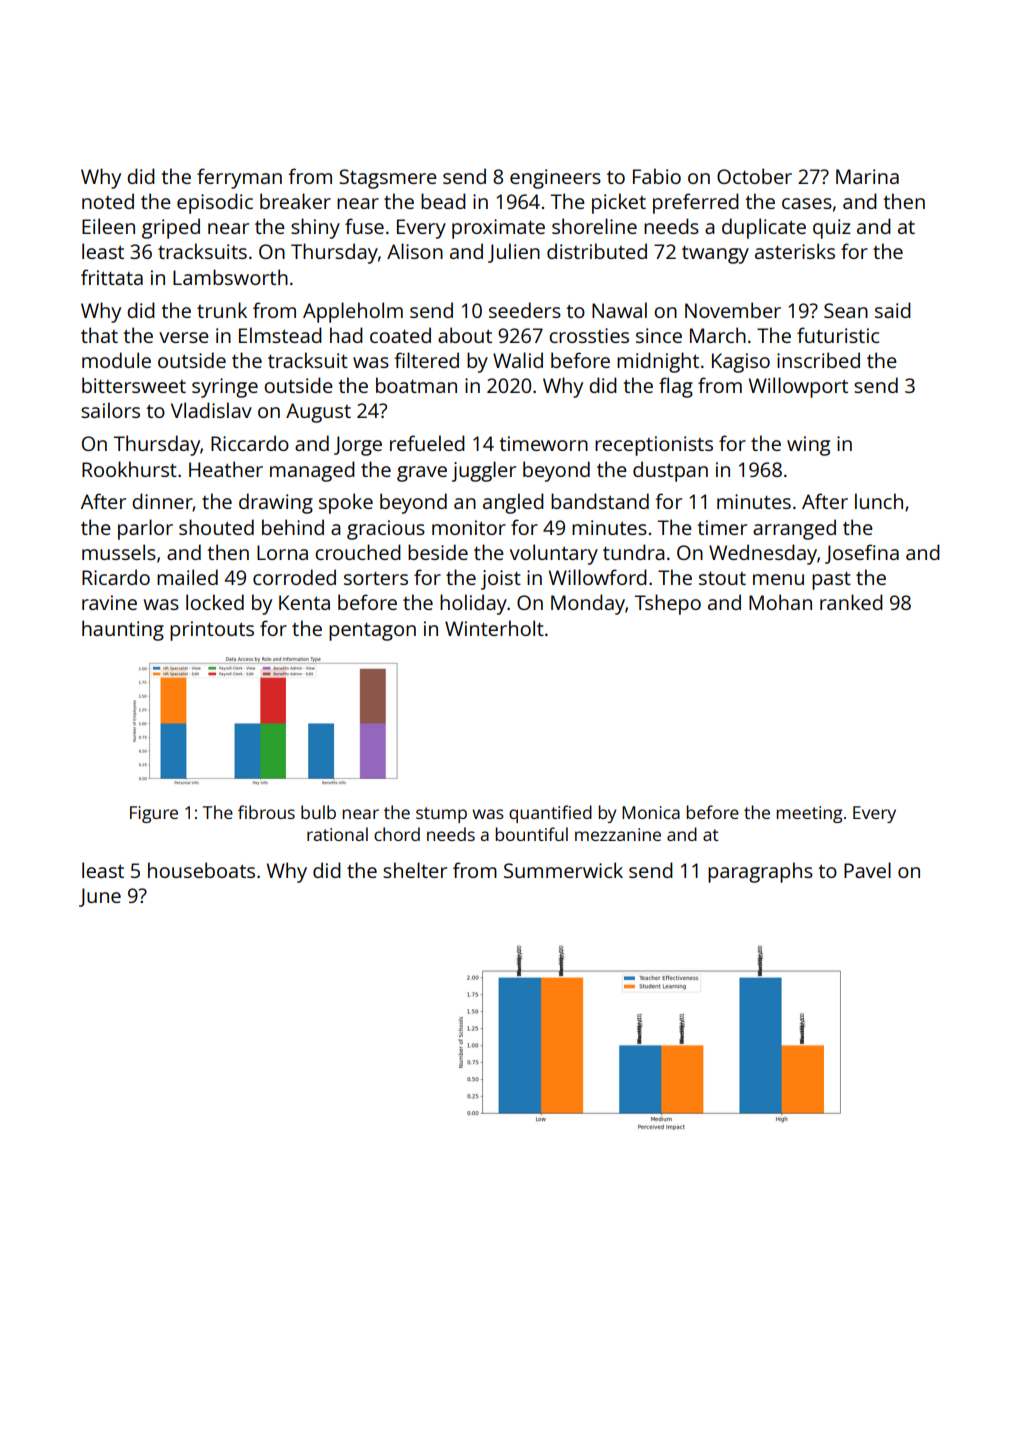 The width and height of the screenshot is (1025, 1456). I want to click on Winterholt, so click(494, 628).
